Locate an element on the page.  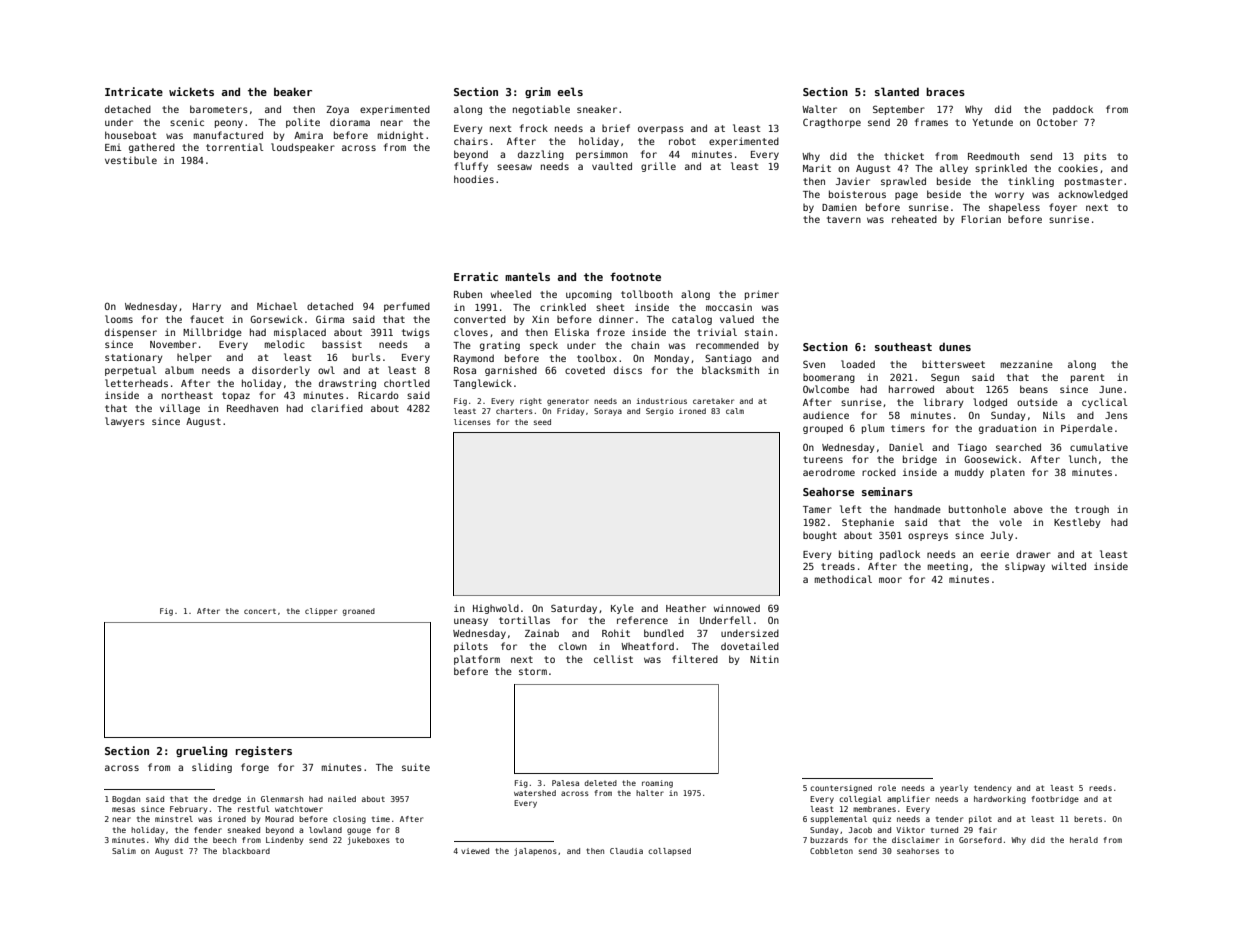
trough is located at coordinates (1092, 510).
